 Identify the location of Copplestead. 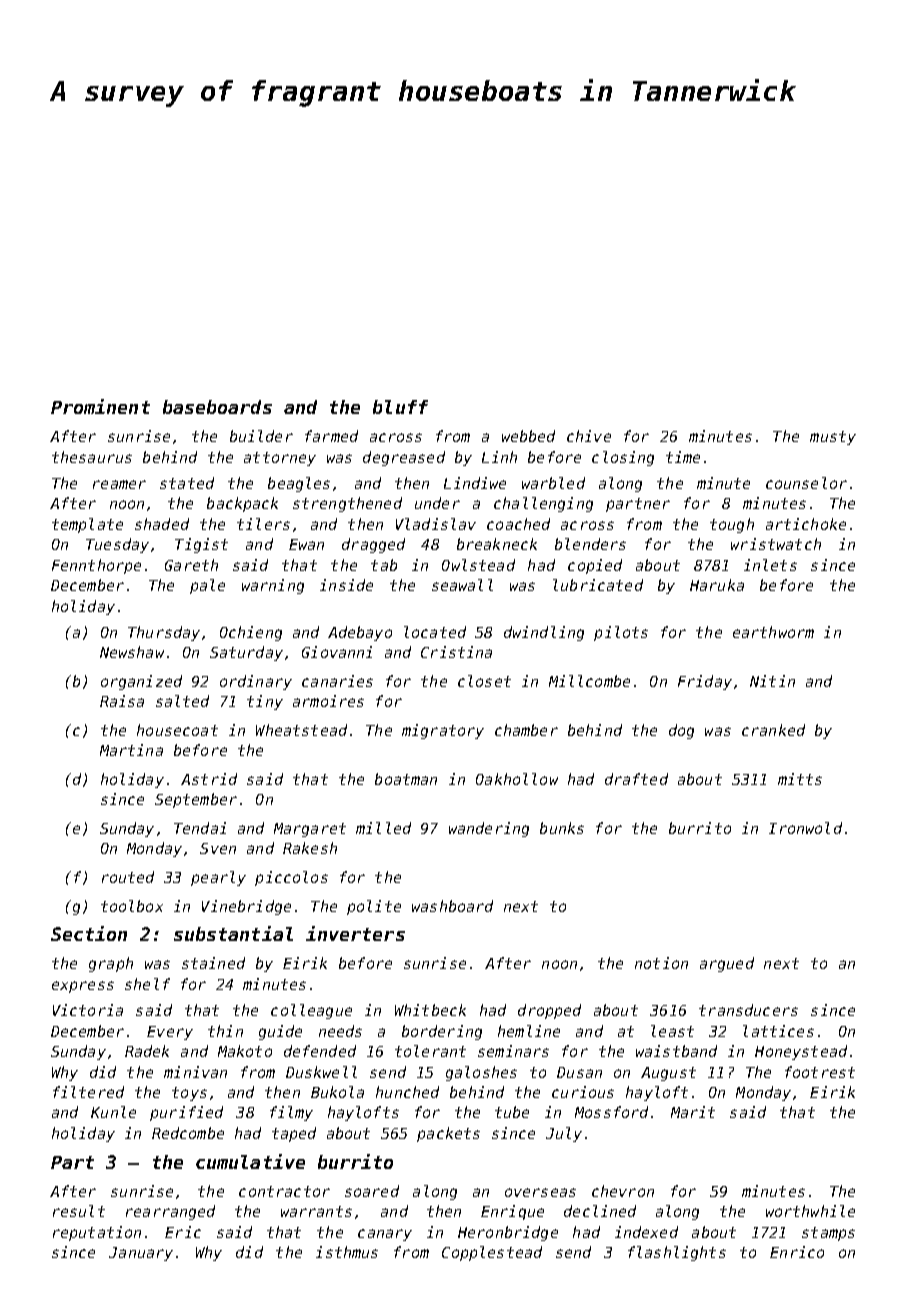
(492, 1253).
